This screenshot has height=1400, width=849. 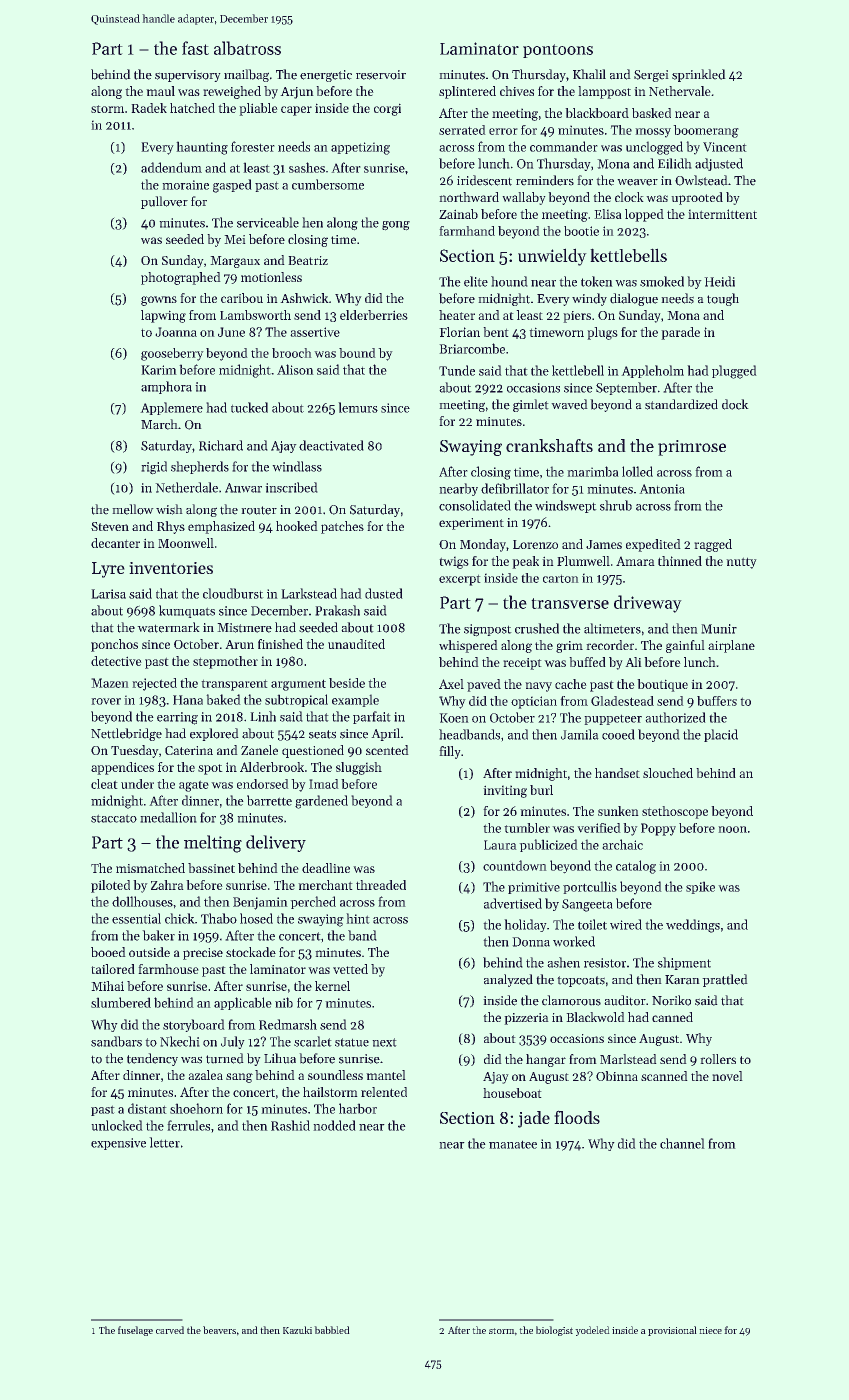 What do you see at coordinates (313, 1041) in the screenshot?
I see `scarlet` at bounding box center [313, 1041].
